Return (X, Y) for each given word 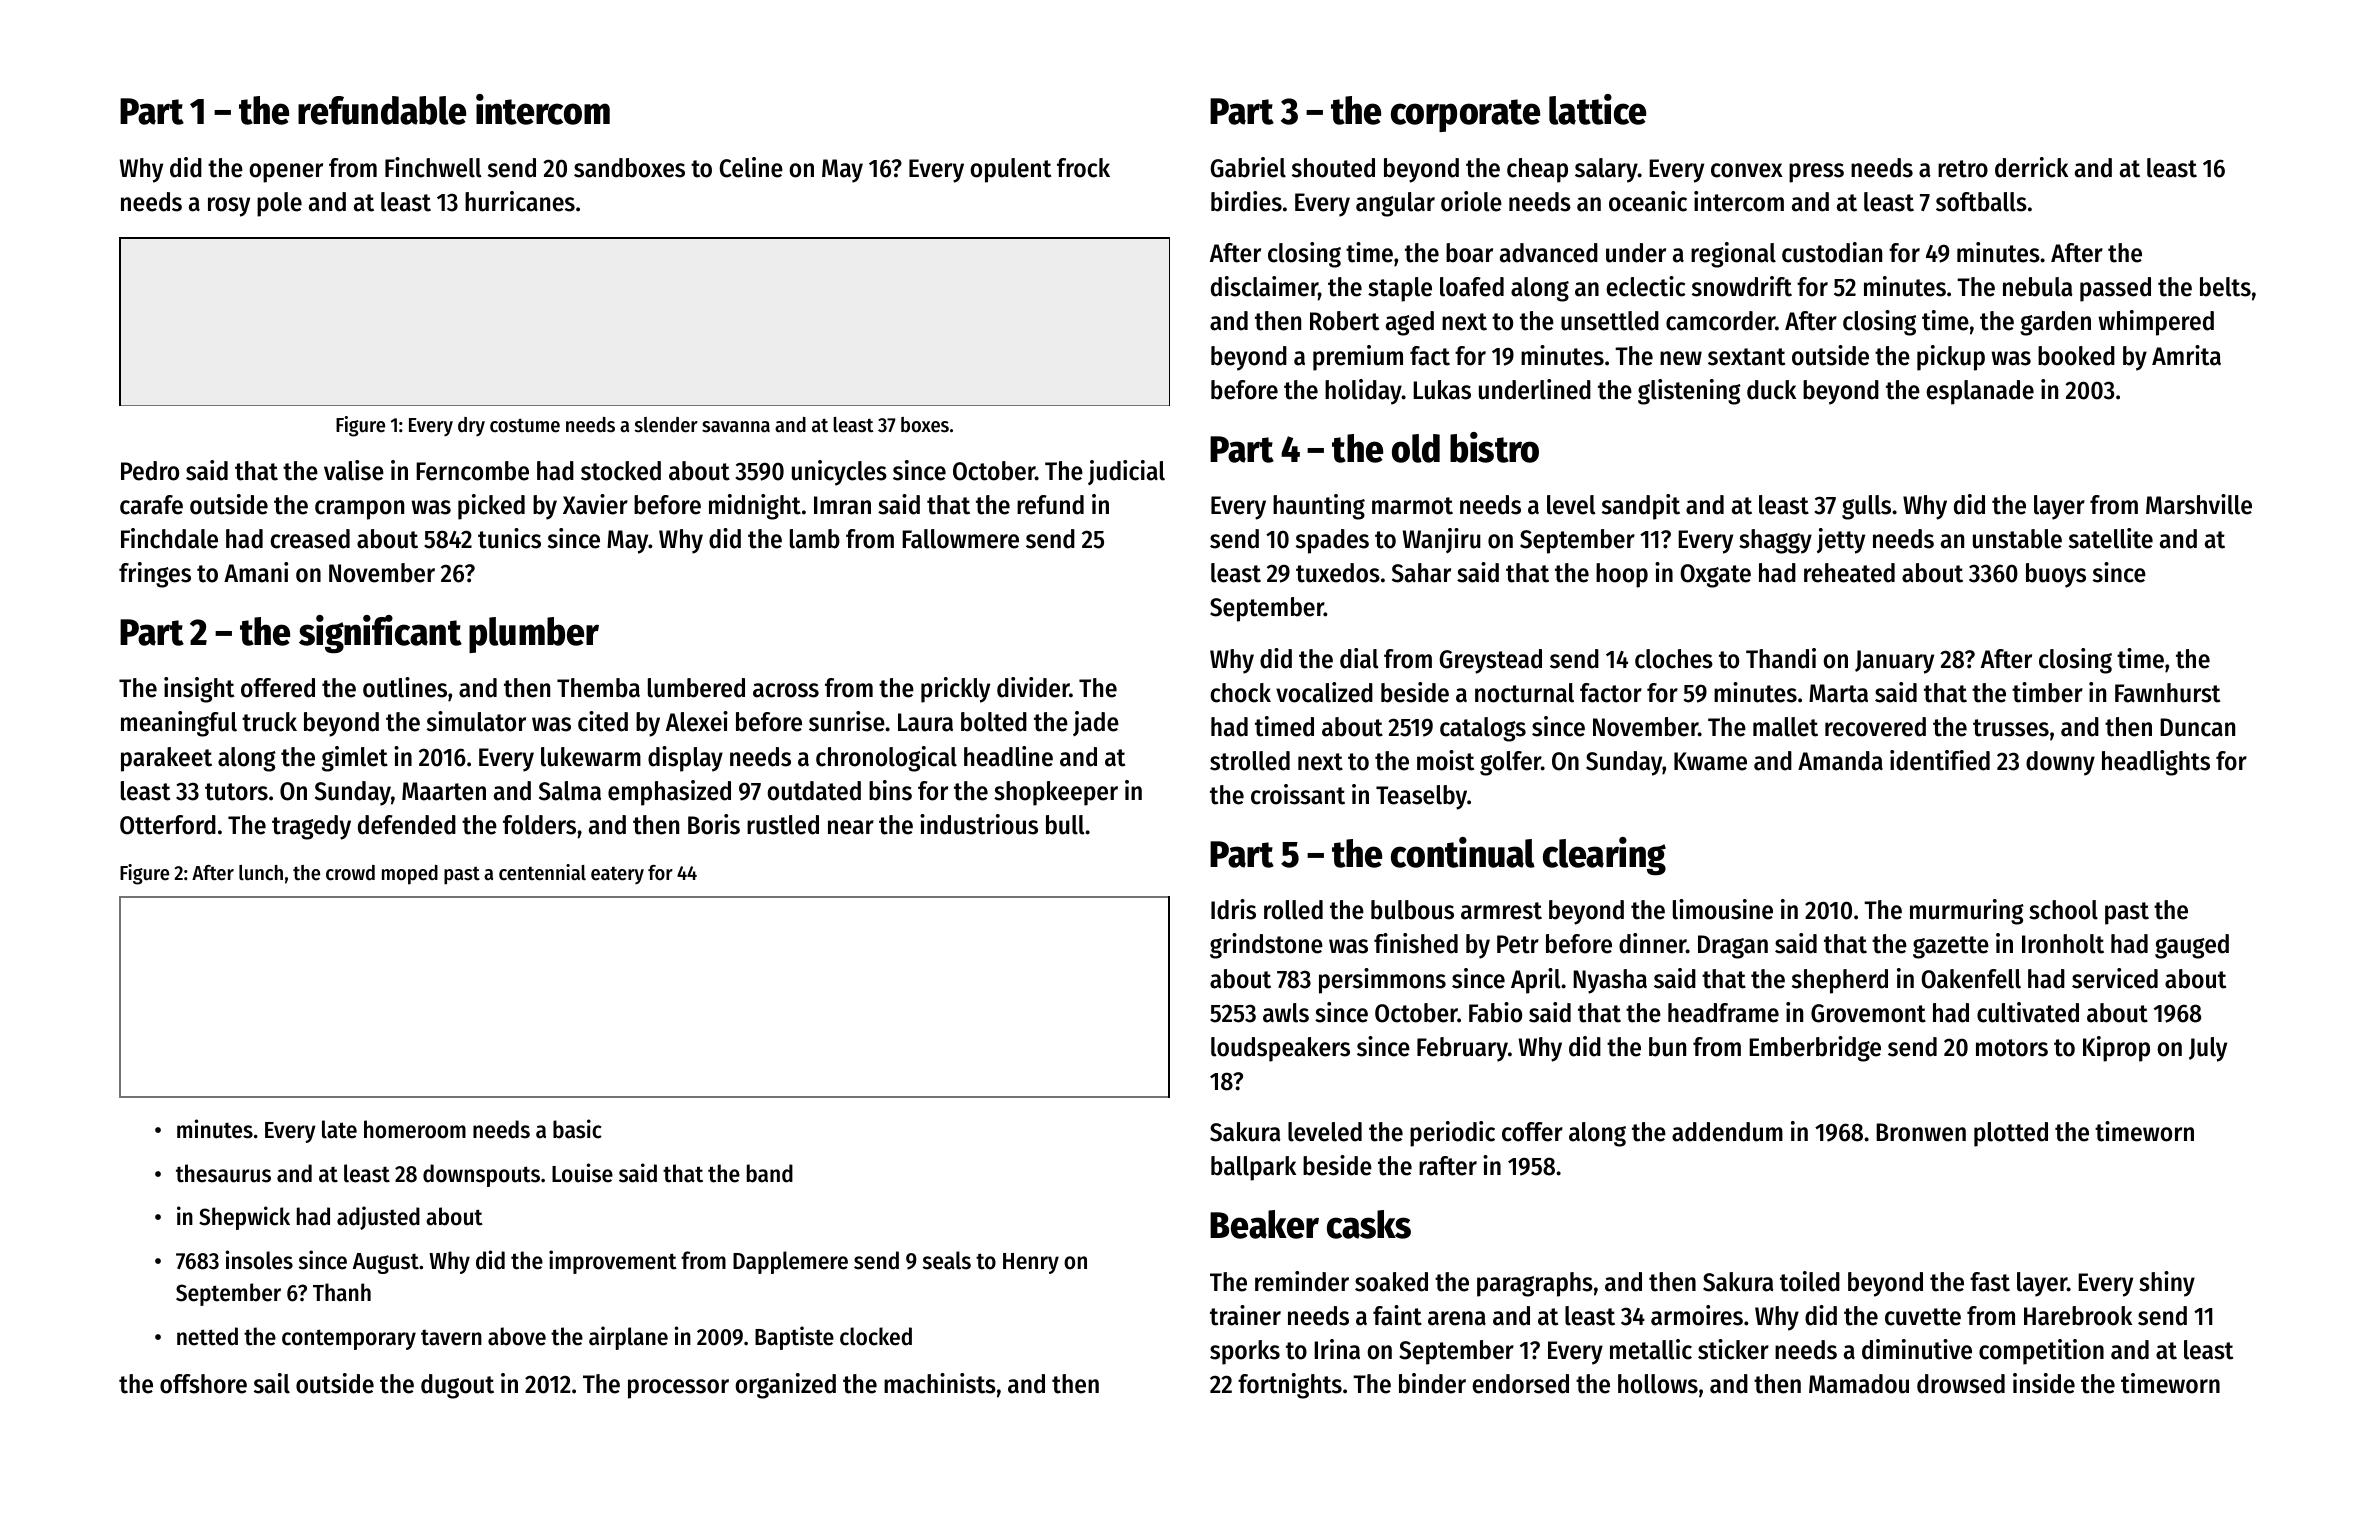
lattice (1597, 109)
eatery (617, 875)
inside (2044, 1383)
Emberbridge (1815, 1049)
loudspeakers (1280, 1049)
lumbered (696, 688)
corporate (1465, 115)
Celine (751, 167)
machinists (940, 1383)
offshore (203, 1384)
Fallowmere (960, 539)
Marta (1838, 693)
